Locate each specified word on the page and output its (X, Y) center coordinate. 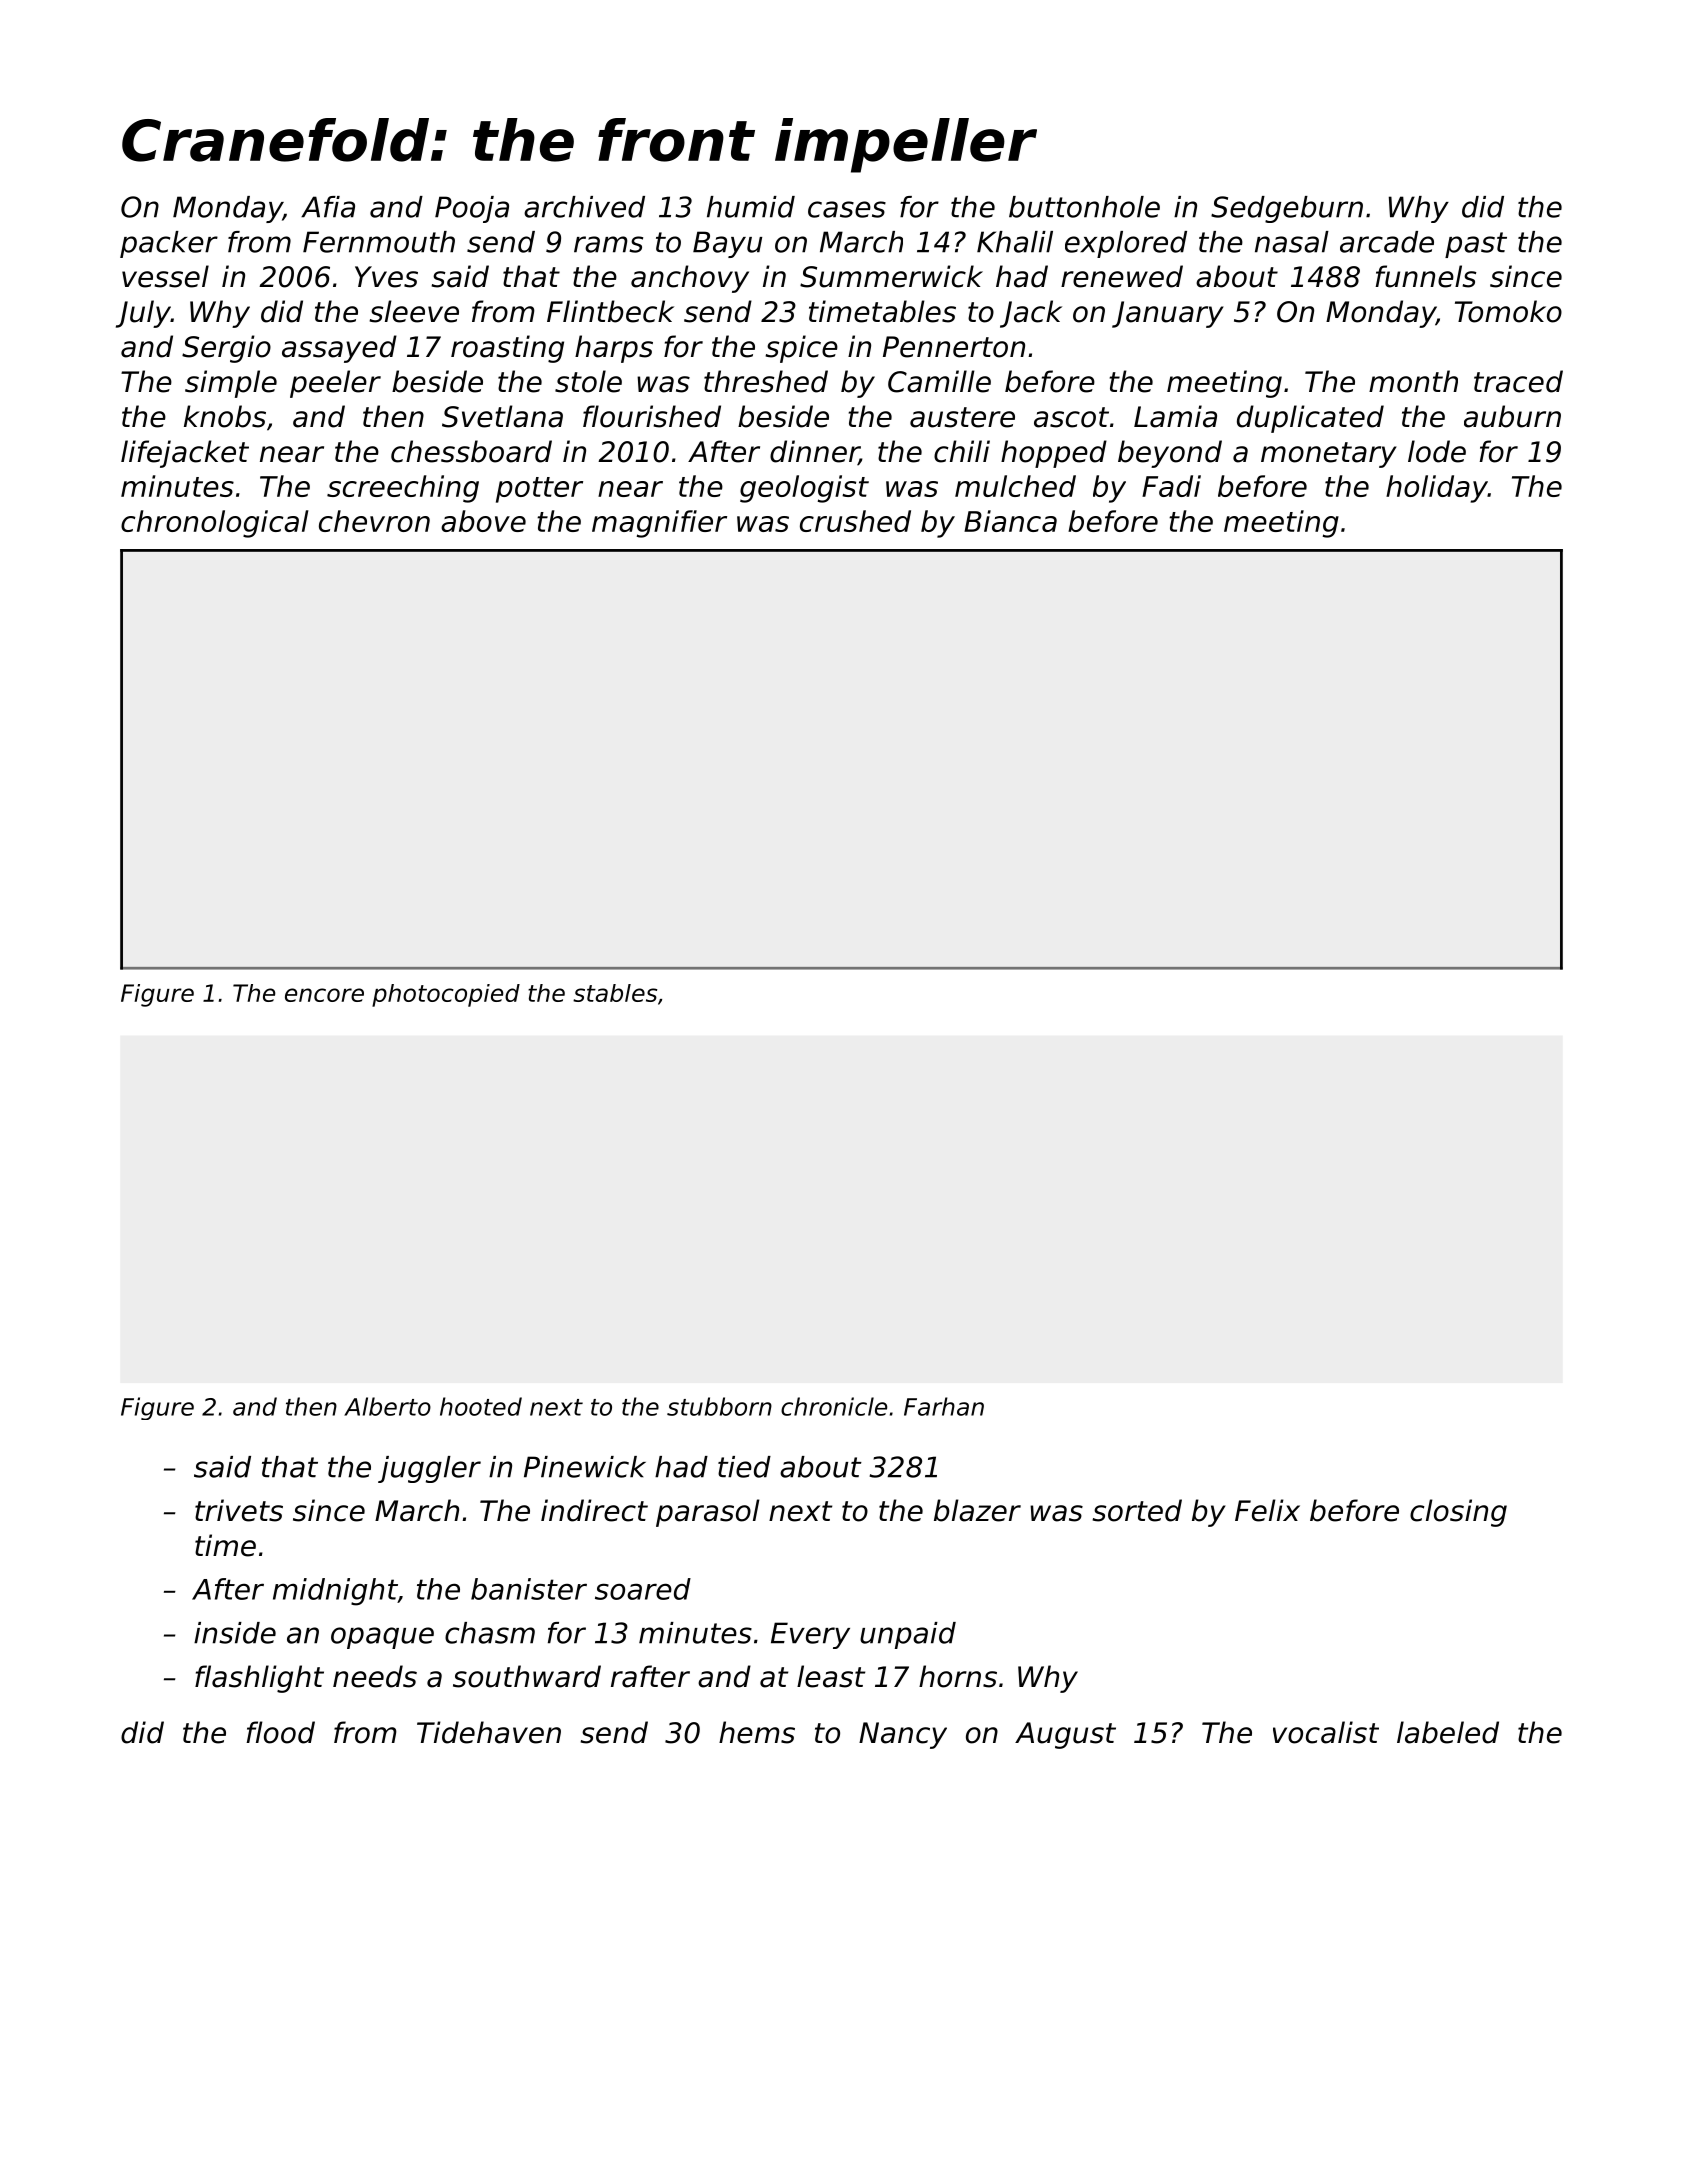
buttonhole (1084, 207)
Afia (328, 207)
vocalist (1326, 1732)
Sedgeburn (1287, 209)
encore (324, 995)
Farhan (944, 1406)
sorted (1137, 1510)
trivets (239, 1510)
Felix (1267, 1510)
